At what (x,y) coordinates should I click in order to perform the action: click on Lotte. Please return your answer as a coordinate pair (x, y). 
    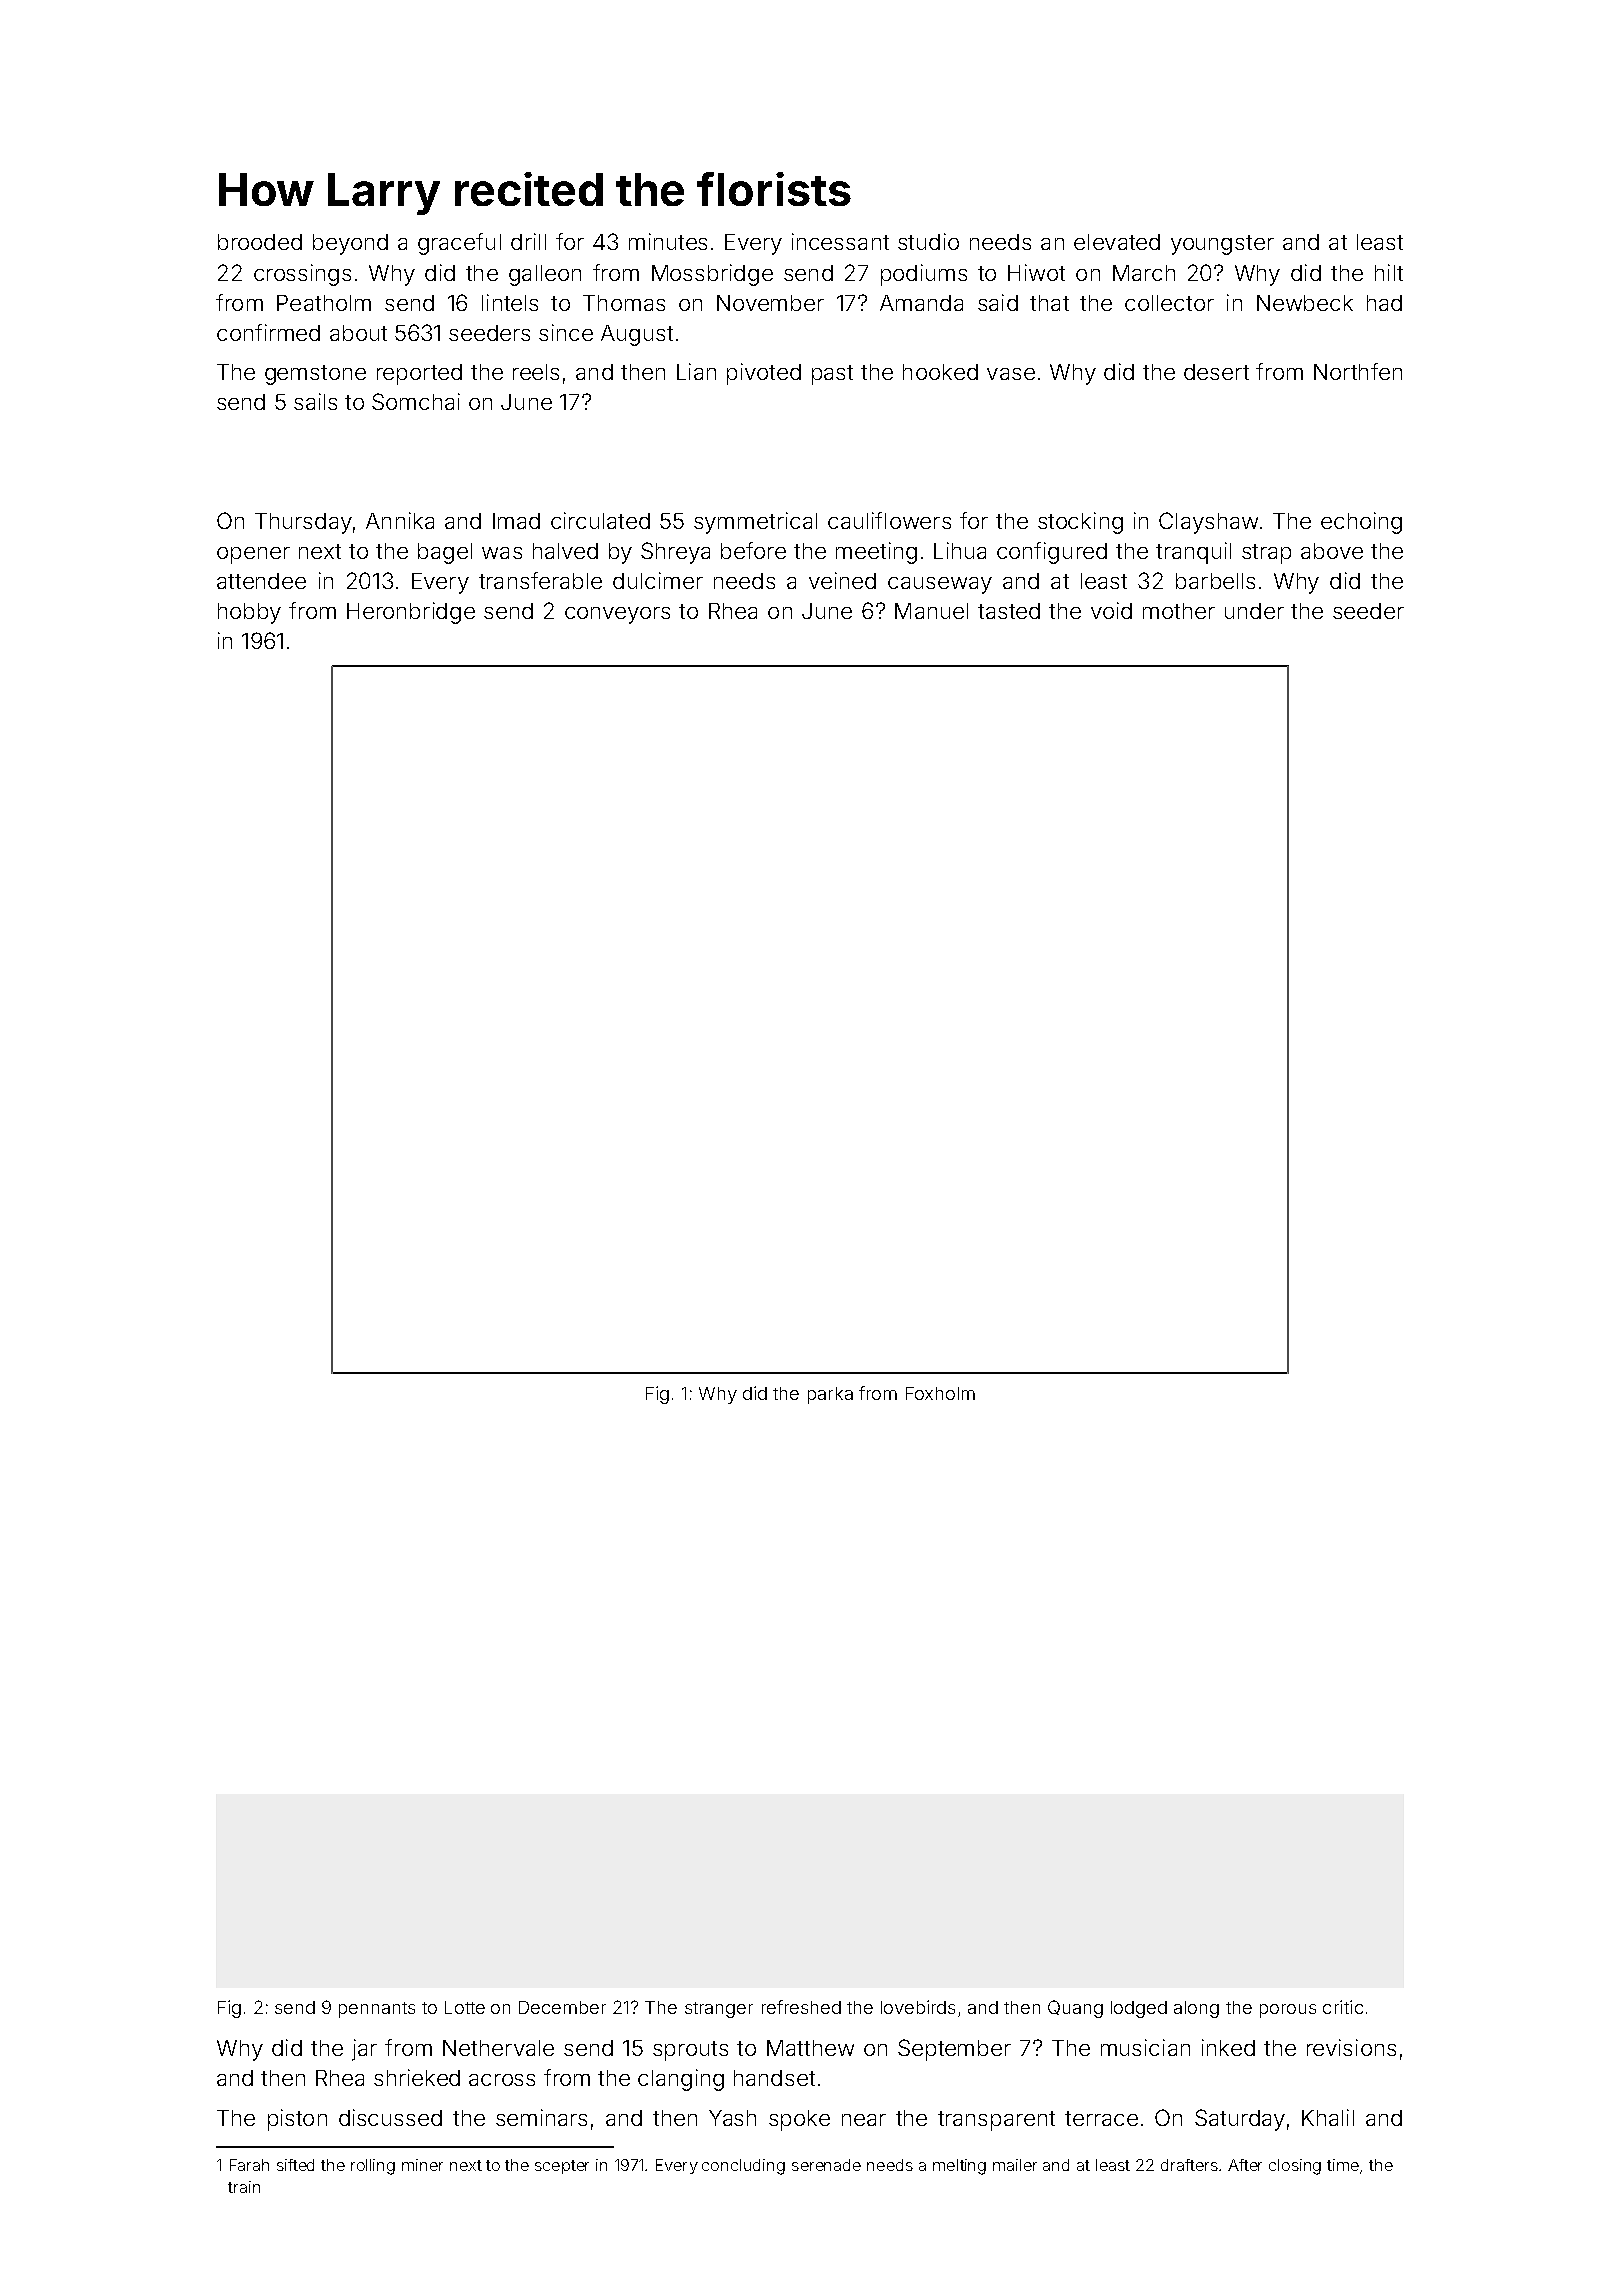
    Looking at the image, I should click on (465, 2007).
